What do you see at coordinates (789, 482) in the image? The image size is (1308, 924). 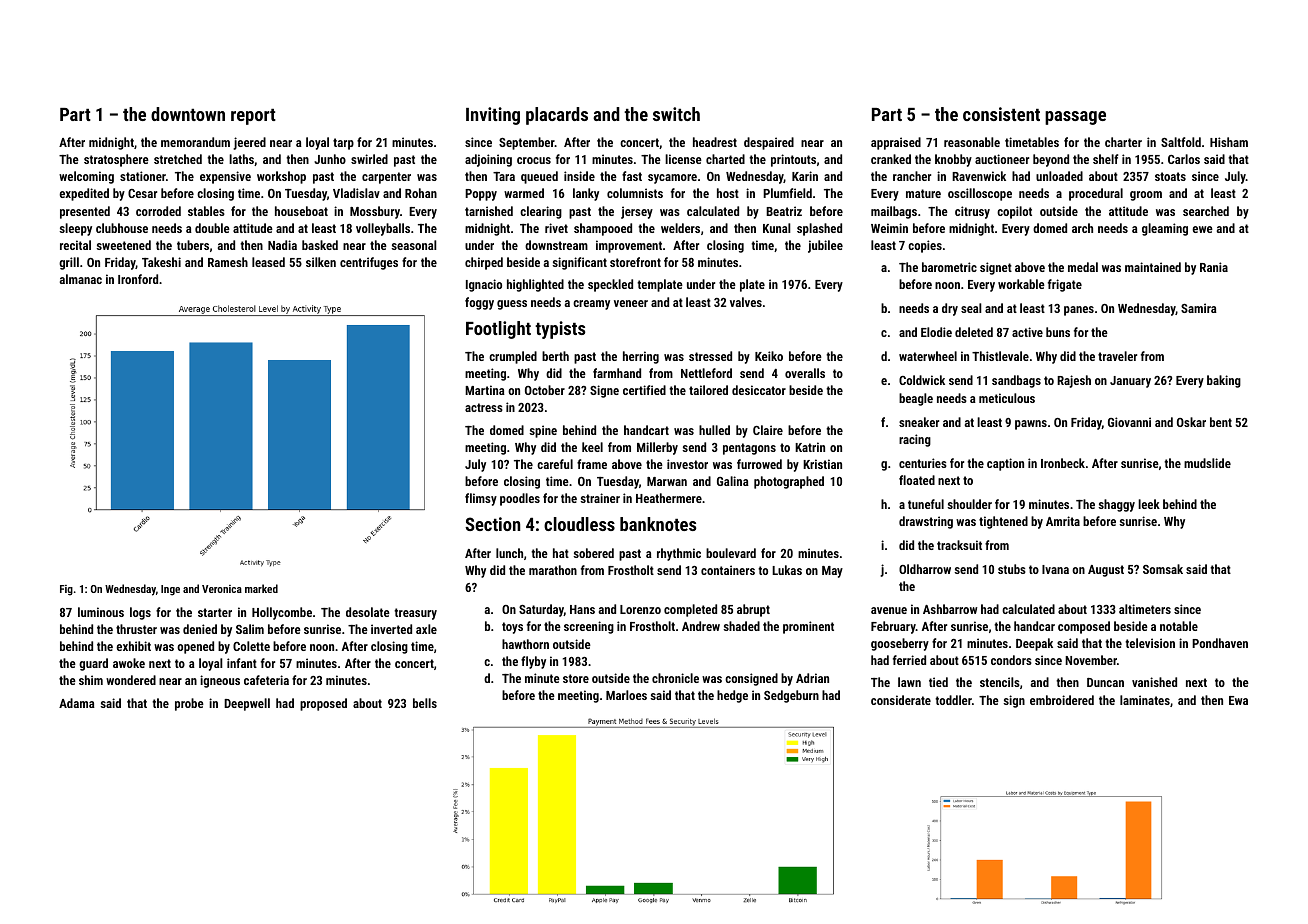 I see `photographed` at bounding box center [789, 482].
